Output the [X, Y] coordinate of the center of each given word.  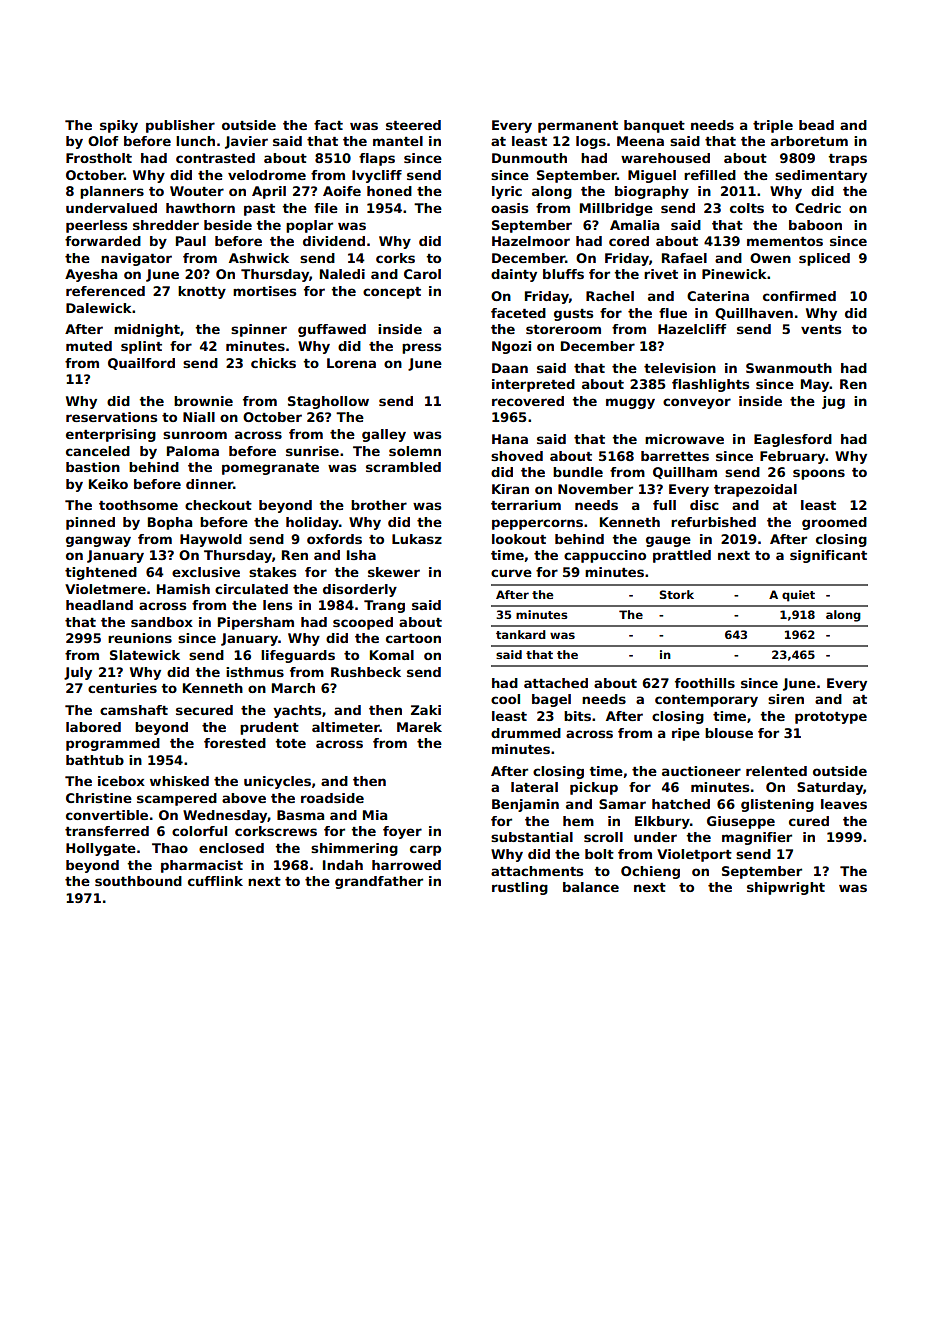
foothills [705, 683]
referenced [105, 291]
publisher [180, 126]
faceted [518, 313]
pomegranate [270, 469]
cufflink [215, 881]
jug [833, 402]
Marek [419, 727]
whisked [179, 781]
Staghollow [328, 402]
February [793, 457]
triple [773, 126]
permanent [578, 127]
